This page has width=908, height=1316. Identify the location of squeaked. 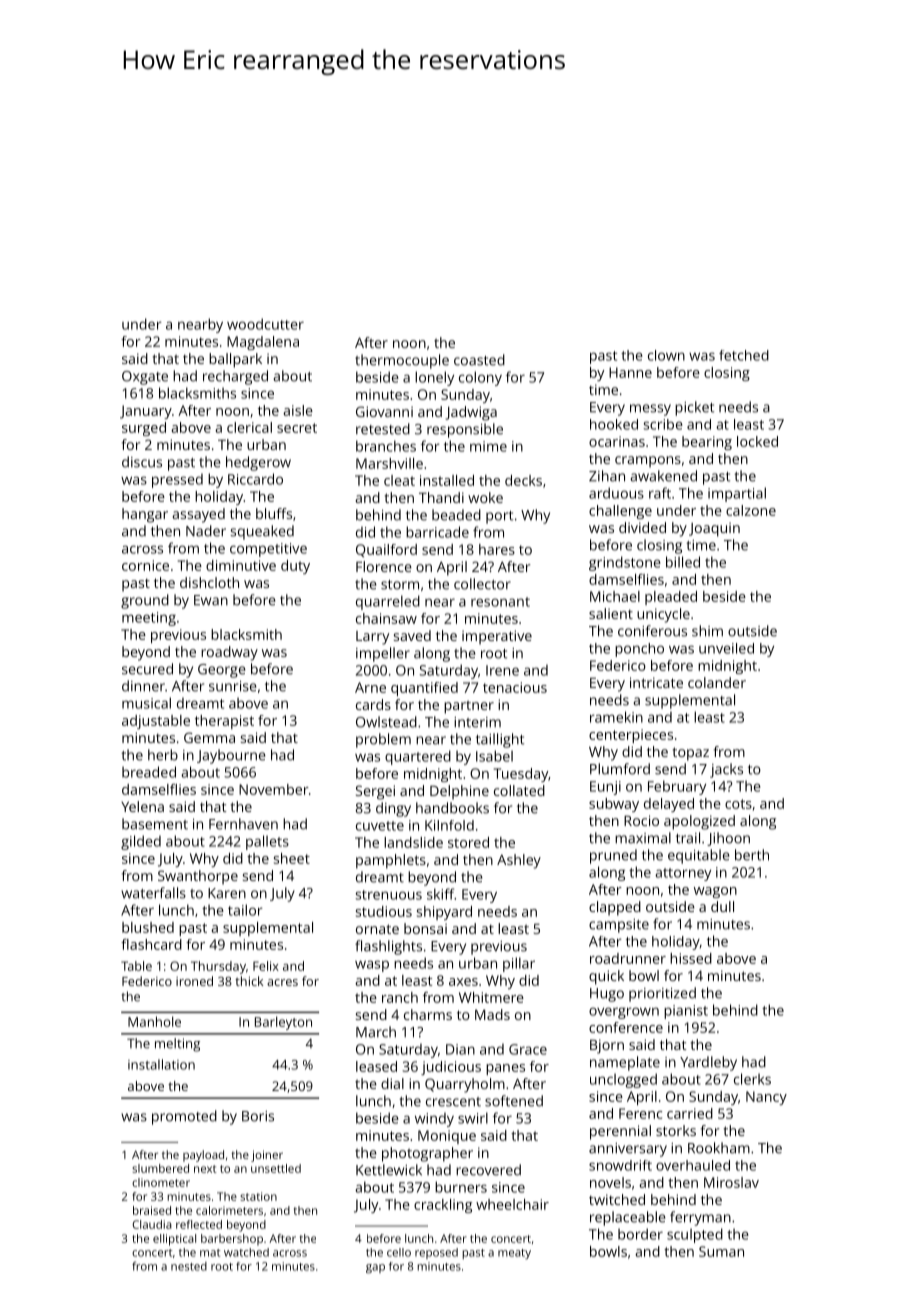
(262, 532).
